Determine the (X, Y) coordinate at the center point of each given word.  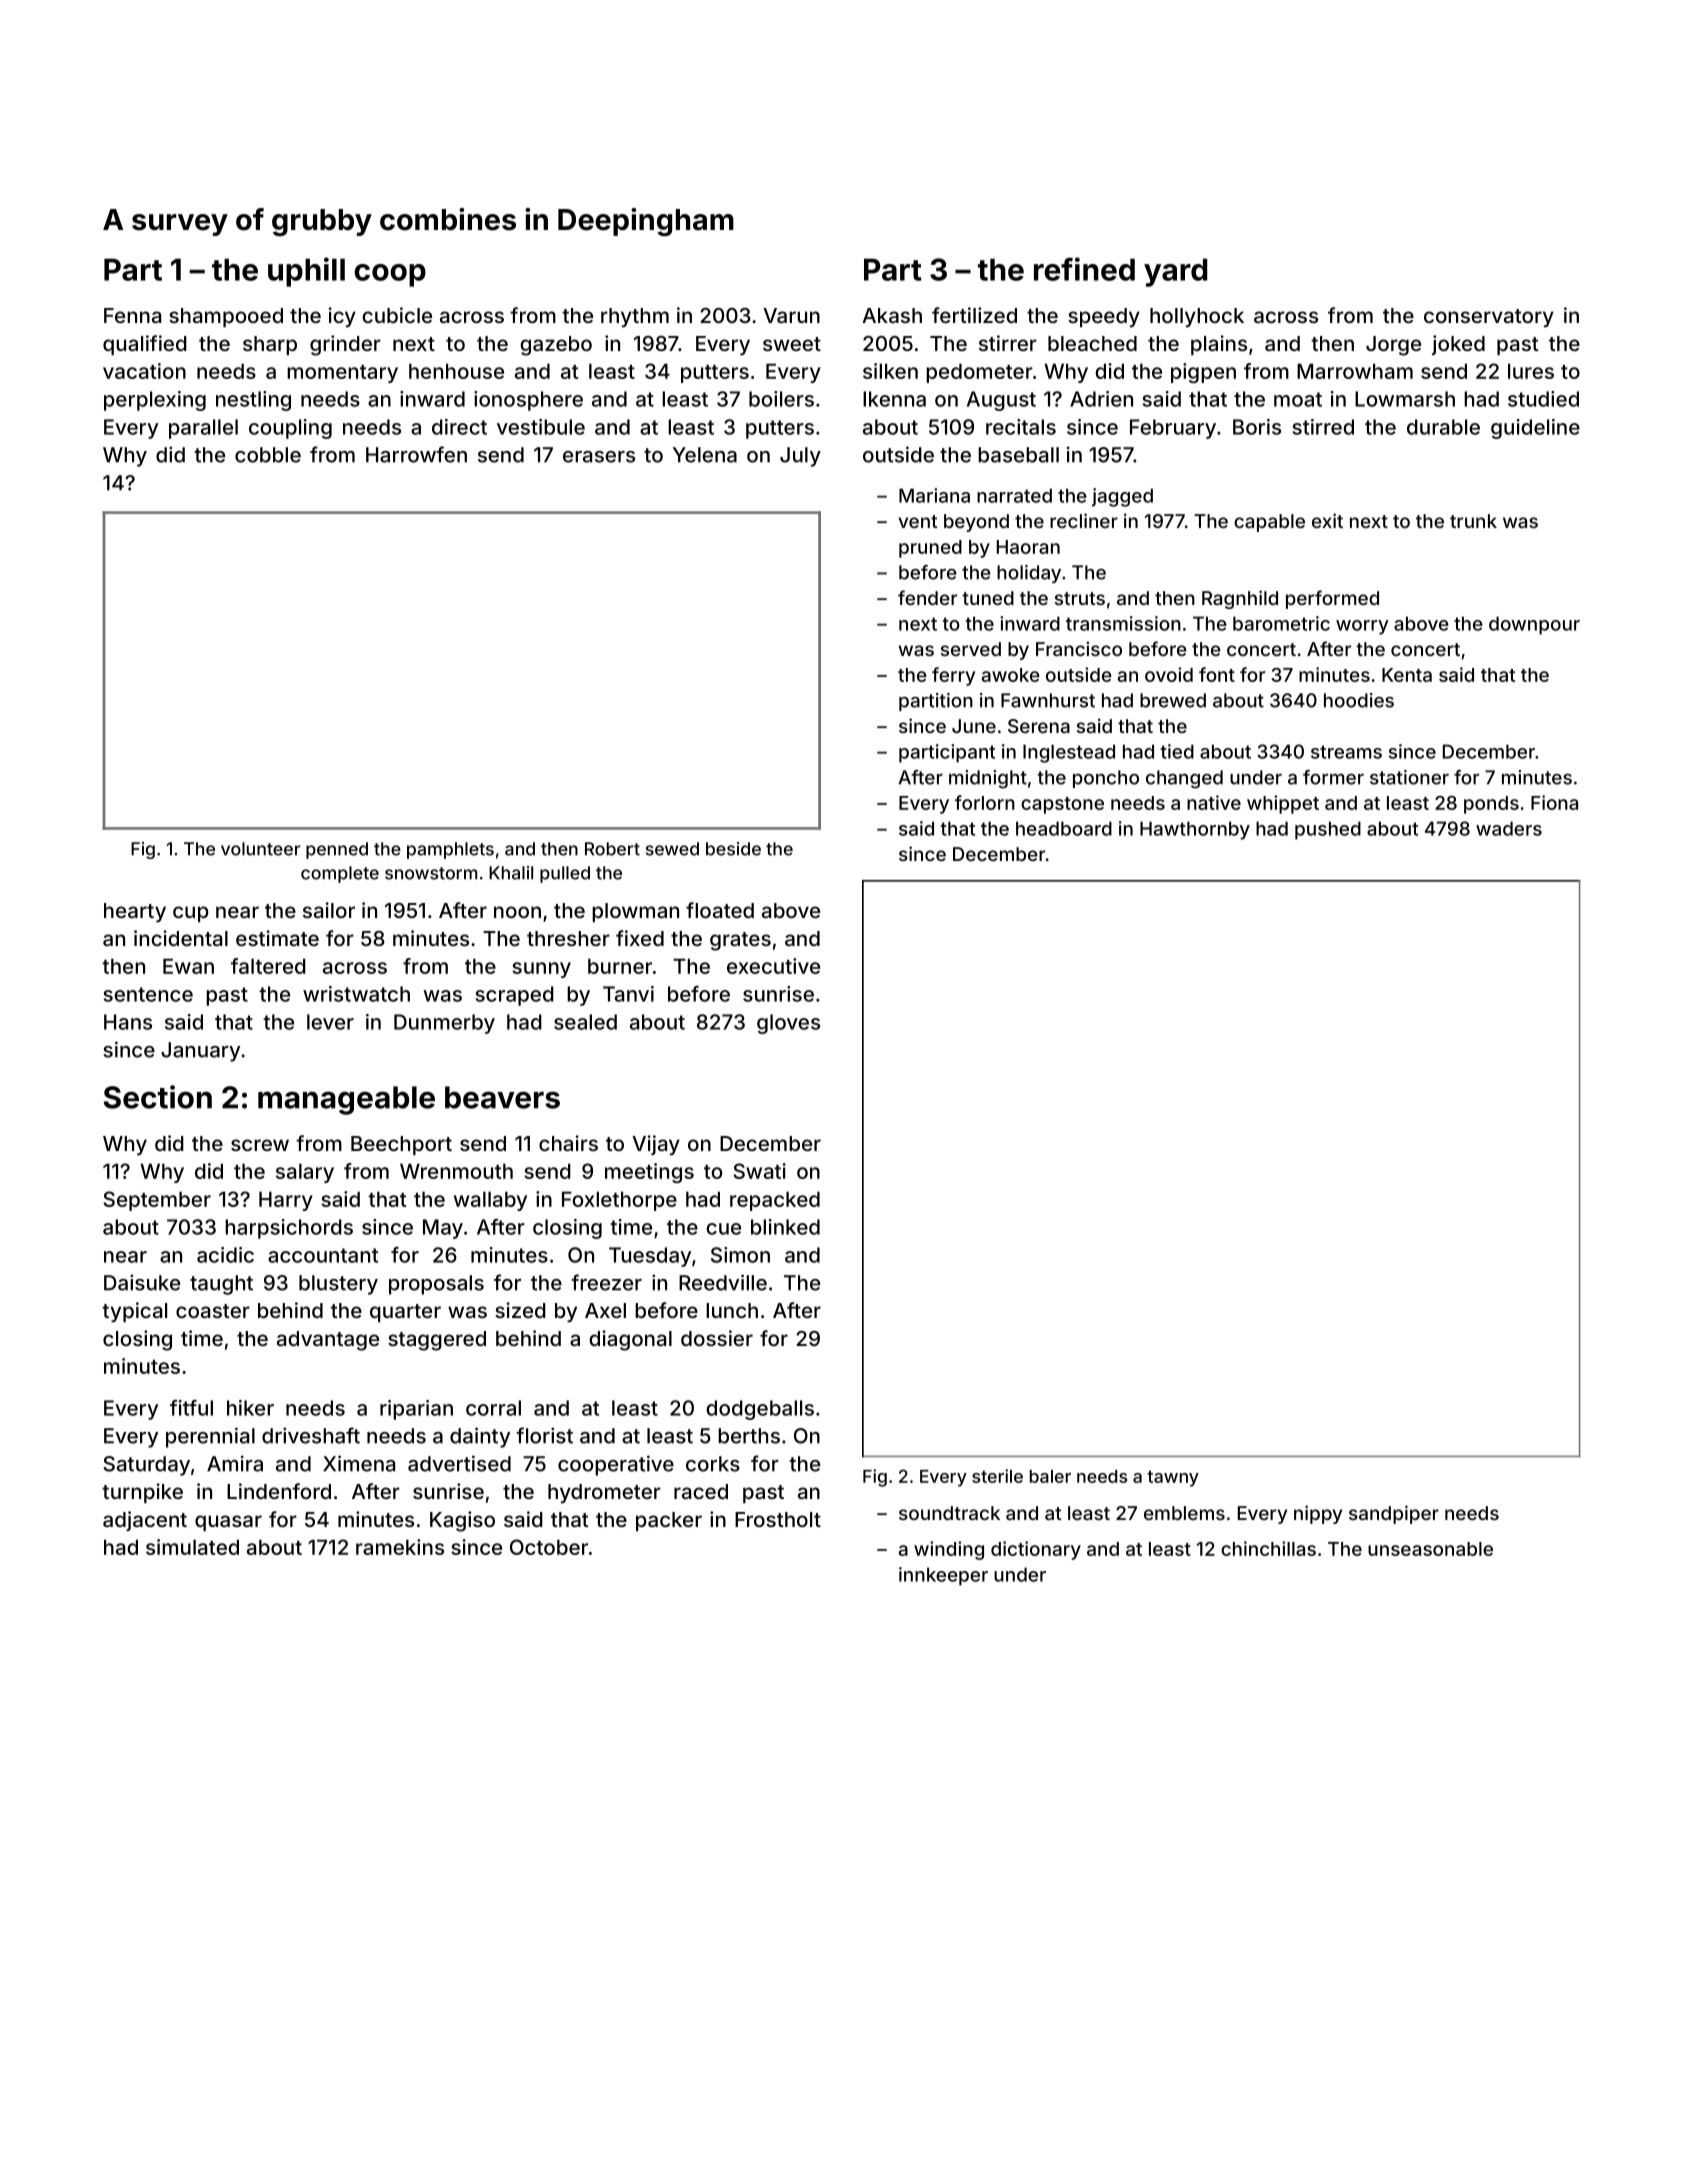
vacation (144, 371)
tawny (1173, 1479)
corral (493, 1408)
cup (191, 914)
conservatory (1489, 318)
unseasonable (1430, 1549)
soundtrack (949, 1513)
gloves (788, 1024)
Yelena (705, 455)
